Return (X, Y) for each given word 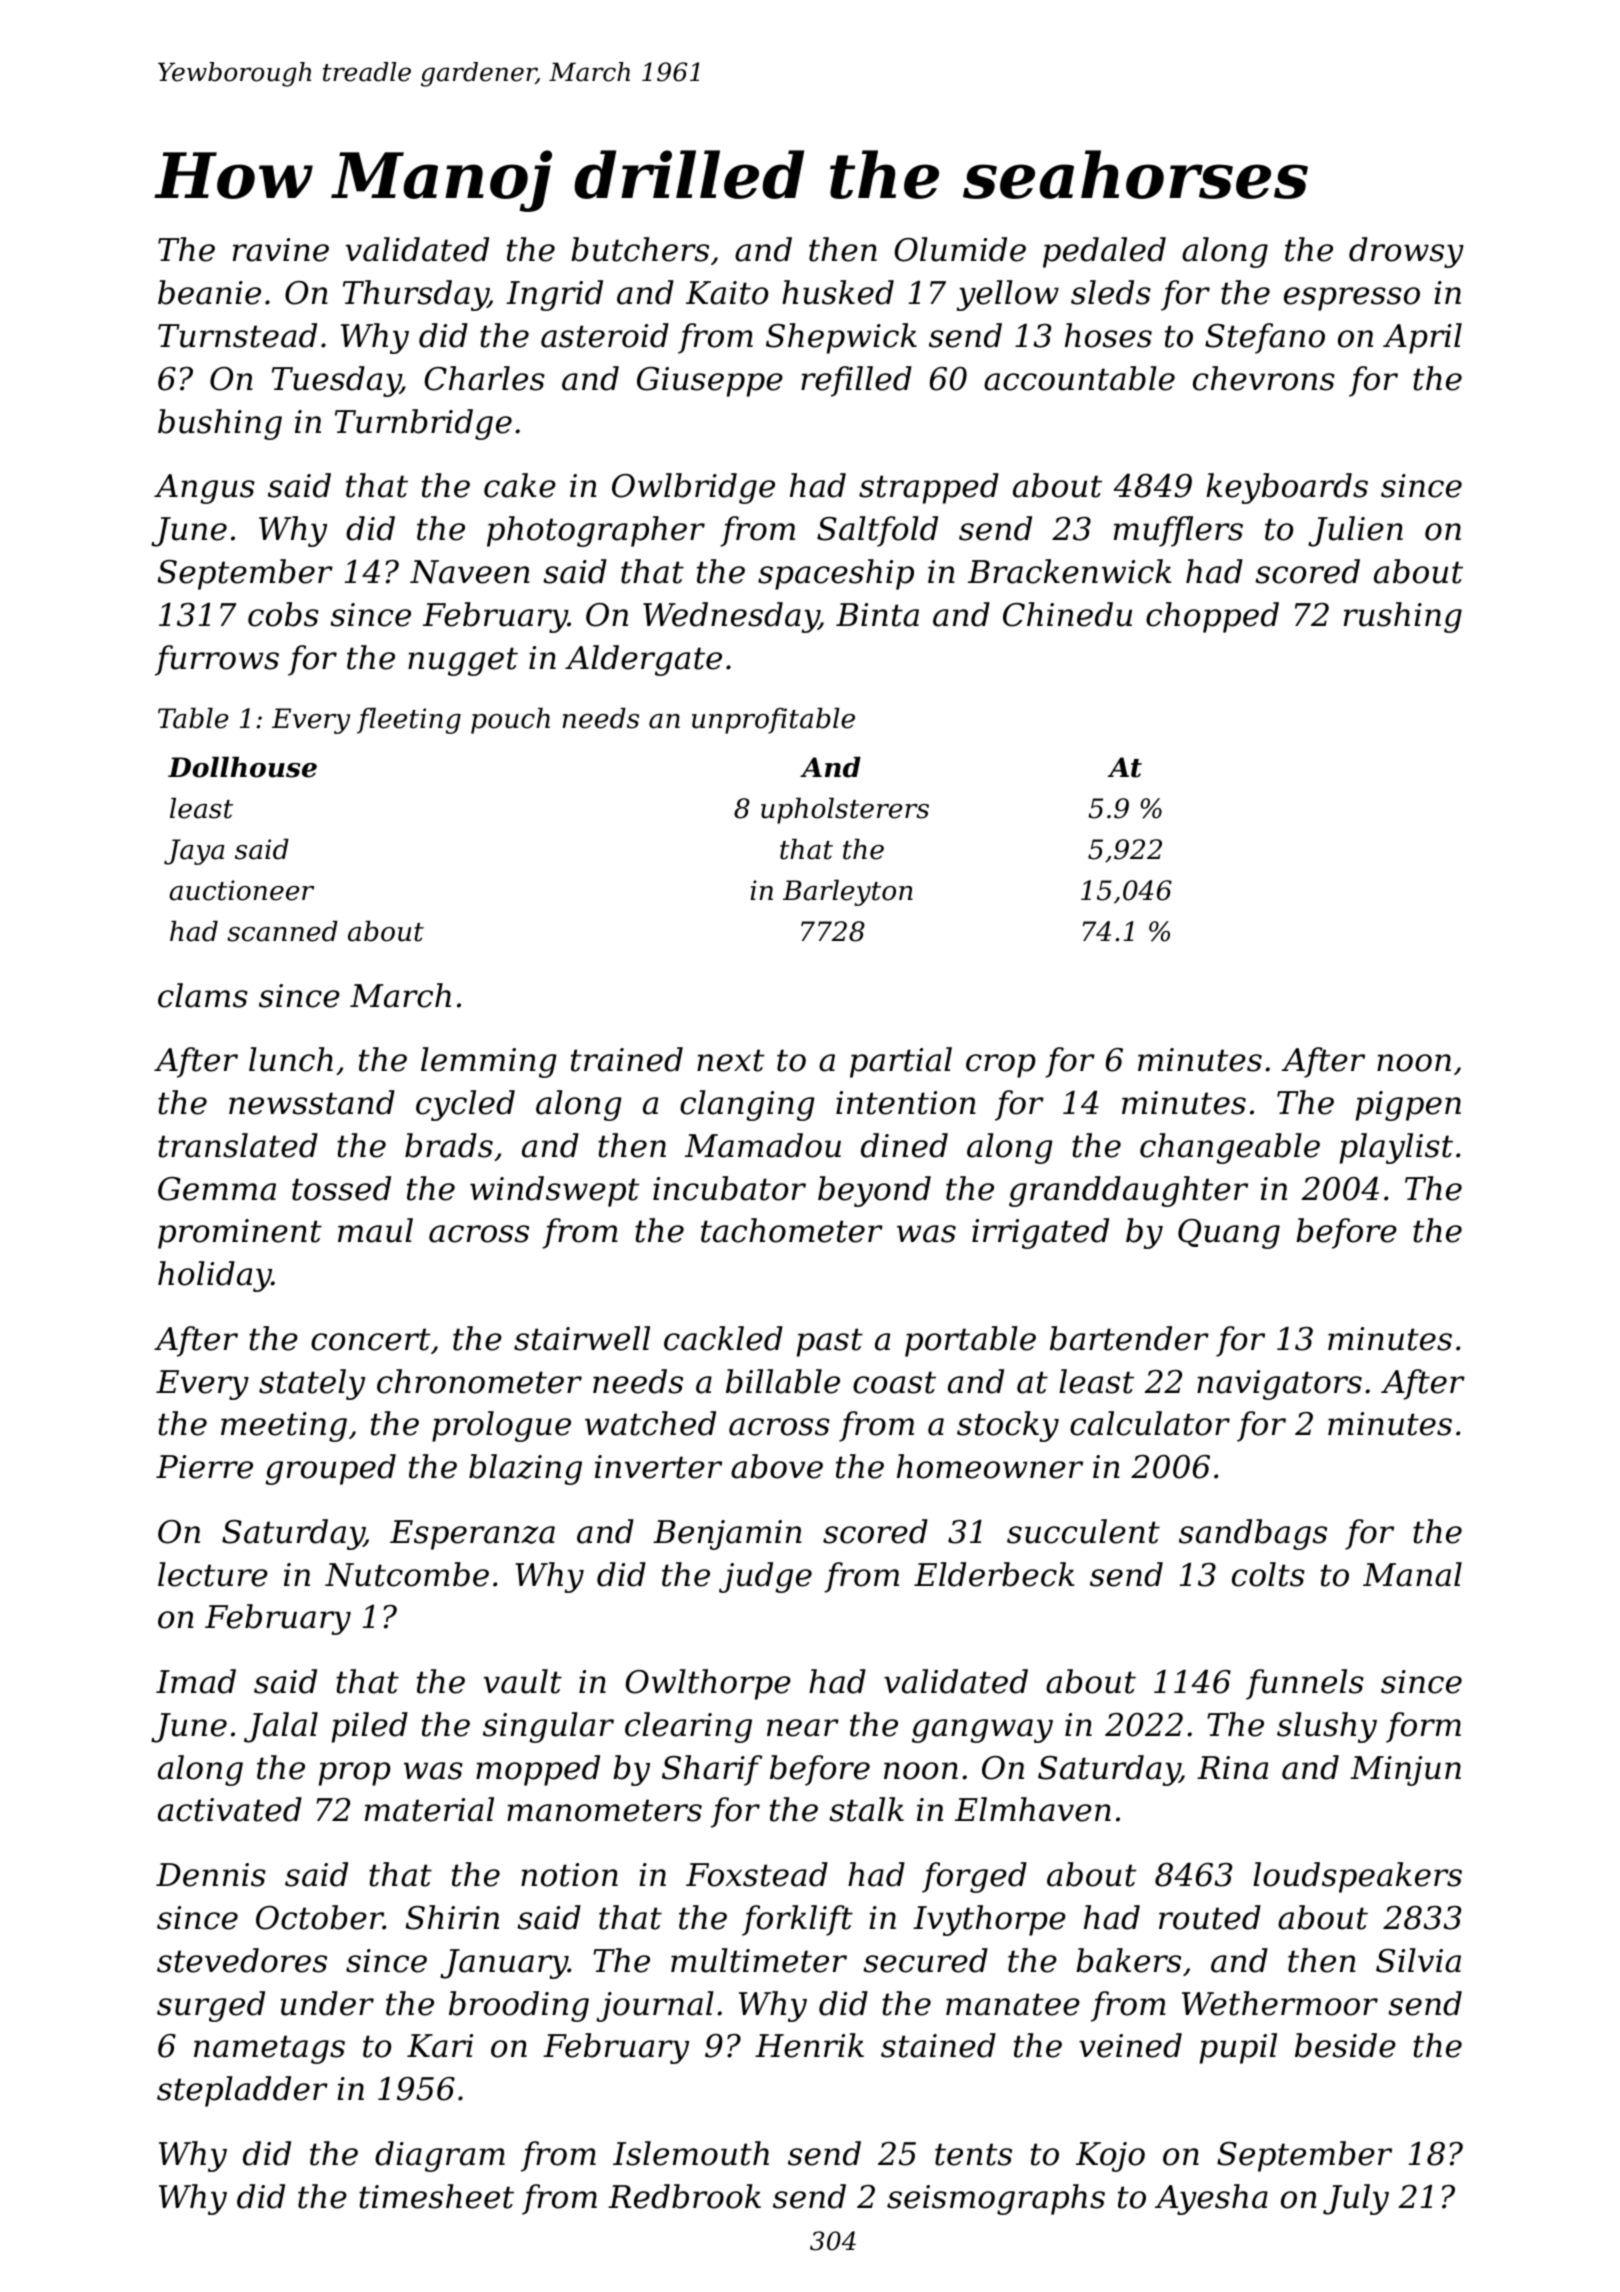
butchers (640, 249)
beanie (209, 292)
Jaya (194, 852)
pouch (510, 721)
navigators (1279, 1385)
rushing (1403, 617)
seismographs (996, 2199)
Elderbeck (994, 1574)
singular (548, 1727)
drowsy (1406, 252)
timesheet (436, 2196)
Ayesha (1211, 2199)
